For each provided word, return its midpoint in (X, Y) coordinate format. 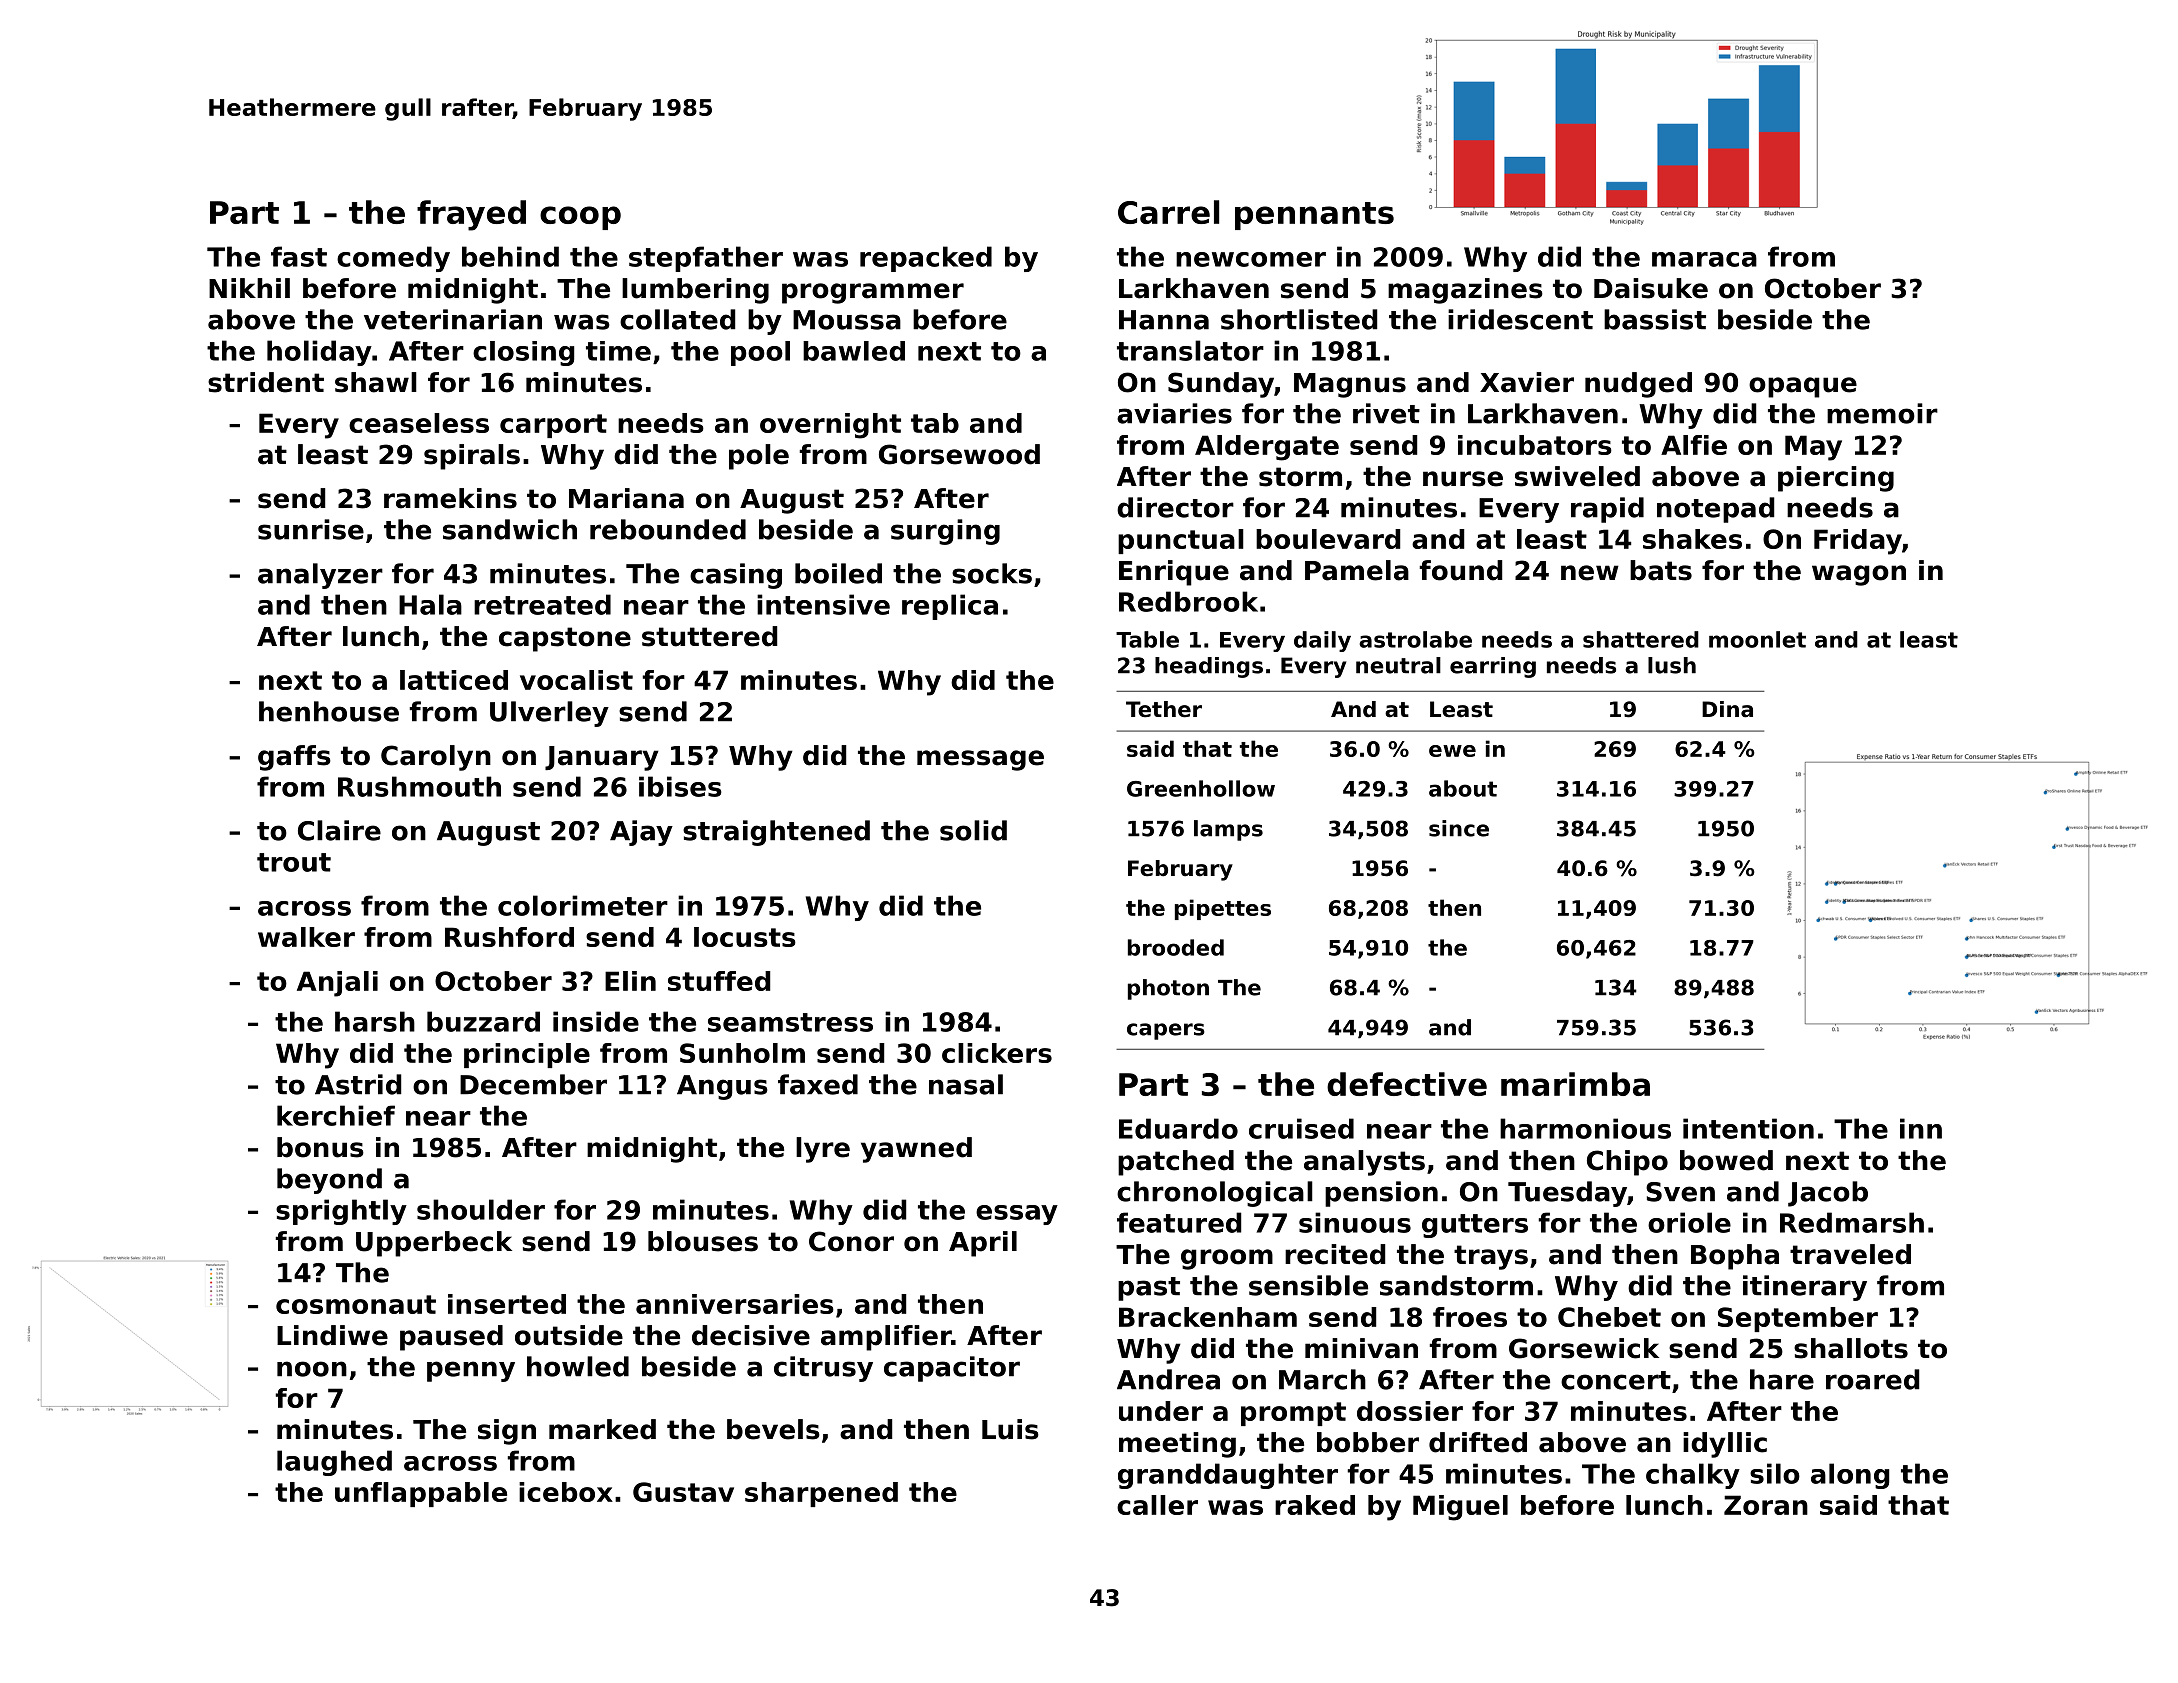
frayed (471, 215)
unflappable (421, 1494)
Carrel (1168, 212)
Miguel (1460, 1508)
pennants (1314, 216)
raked (1315, 1505)
